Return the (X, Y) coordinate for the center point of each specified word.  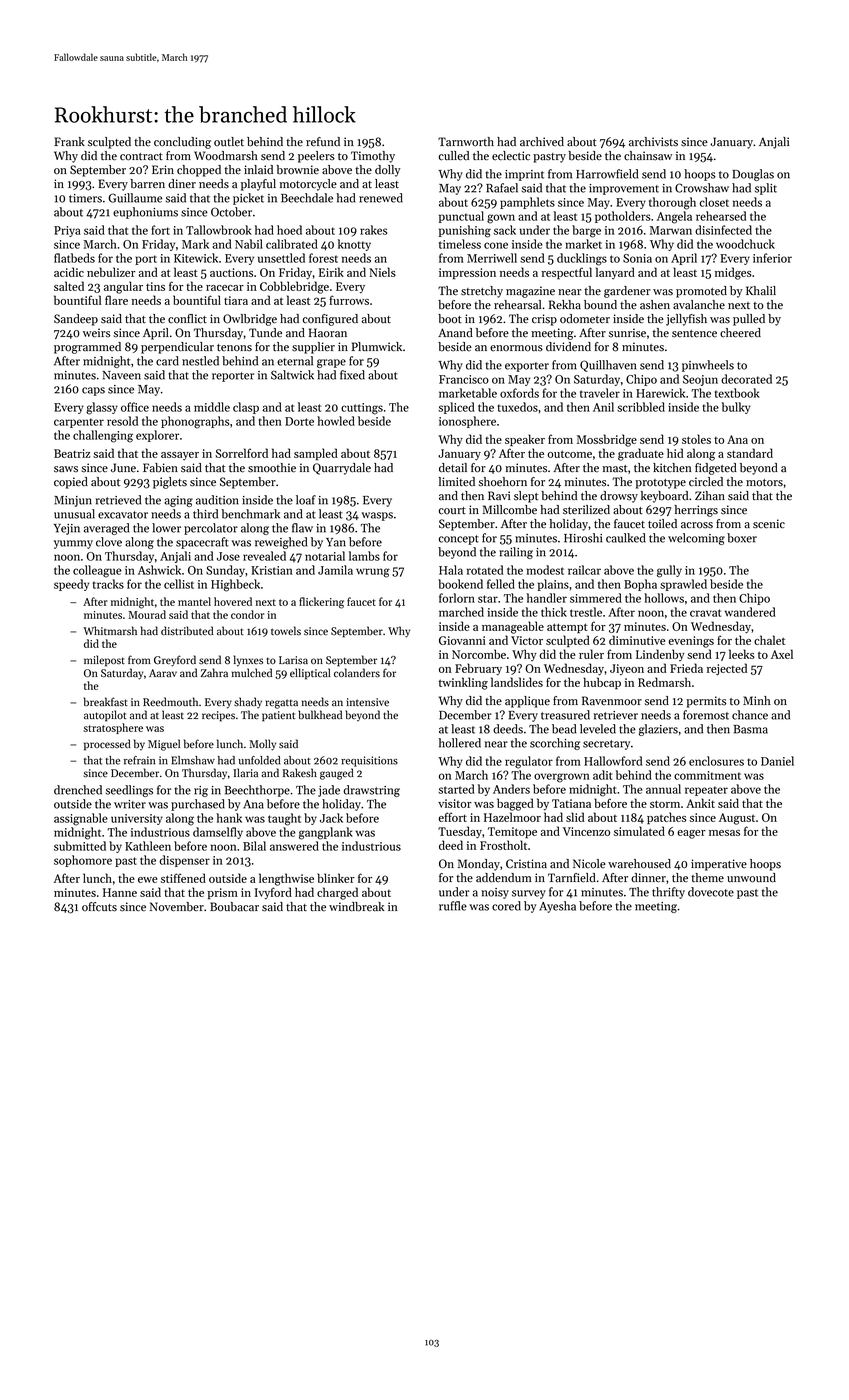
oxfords (519, 393)
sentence (694, 334)
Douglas (753, 175)
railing (516, 553)
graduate (641, 454)
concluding (182, 143)
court (452, 511)
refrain (139, 760)
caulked (626, 538)
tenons (234, 348)
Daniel (777, 761)
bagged (515, 804)
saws (66, 469)
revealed (264, 556)
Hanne (120, 892)
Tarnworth (466, 142)
